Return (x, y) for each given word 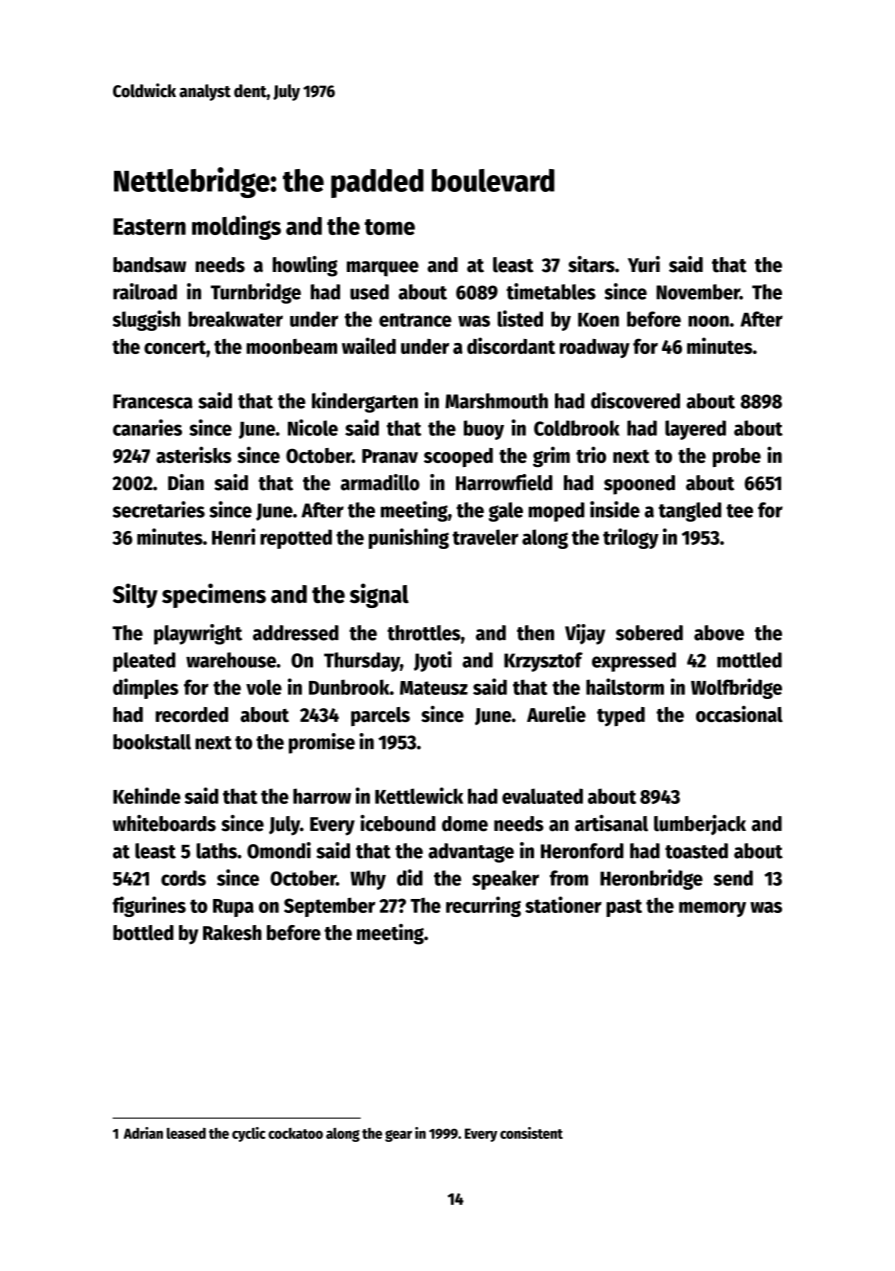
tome (390, 227)
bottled (143, 933)
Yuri (644, 264)
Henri (233, 536)
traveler (485, 537)
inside (615, 509)
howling (305, 266)
